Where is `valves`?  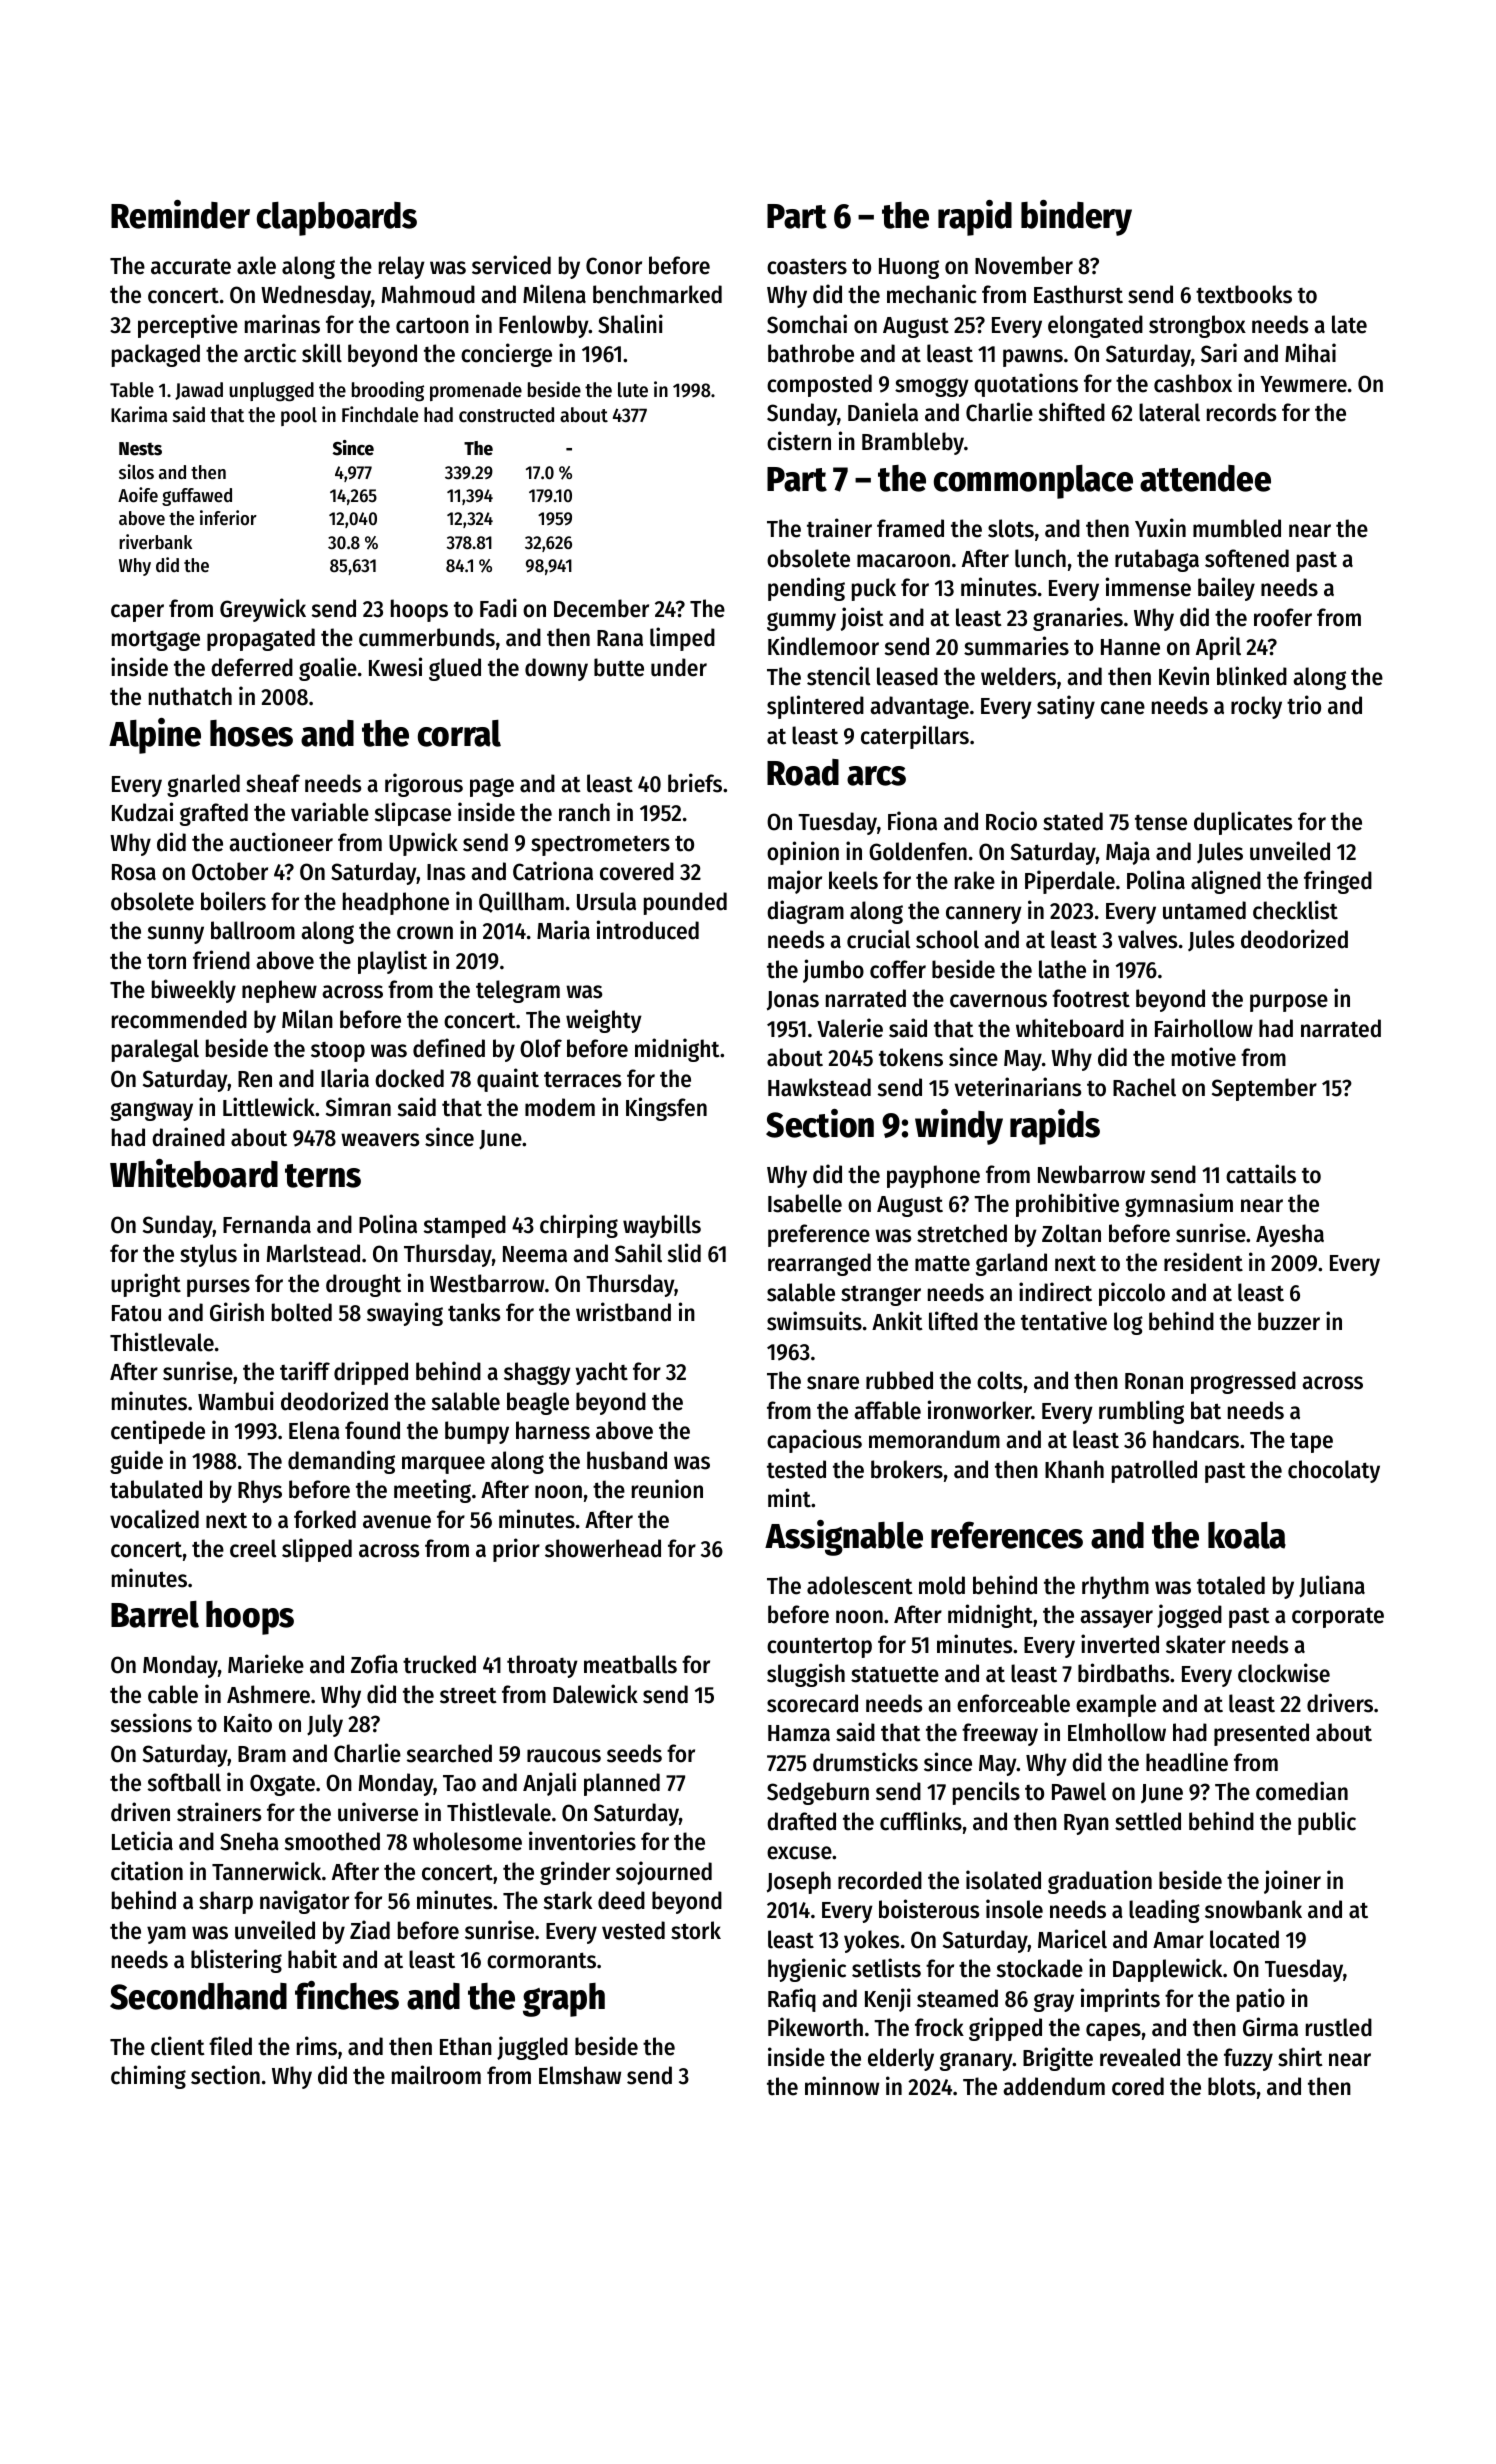 valves is located at coordinates (1147, 939).
